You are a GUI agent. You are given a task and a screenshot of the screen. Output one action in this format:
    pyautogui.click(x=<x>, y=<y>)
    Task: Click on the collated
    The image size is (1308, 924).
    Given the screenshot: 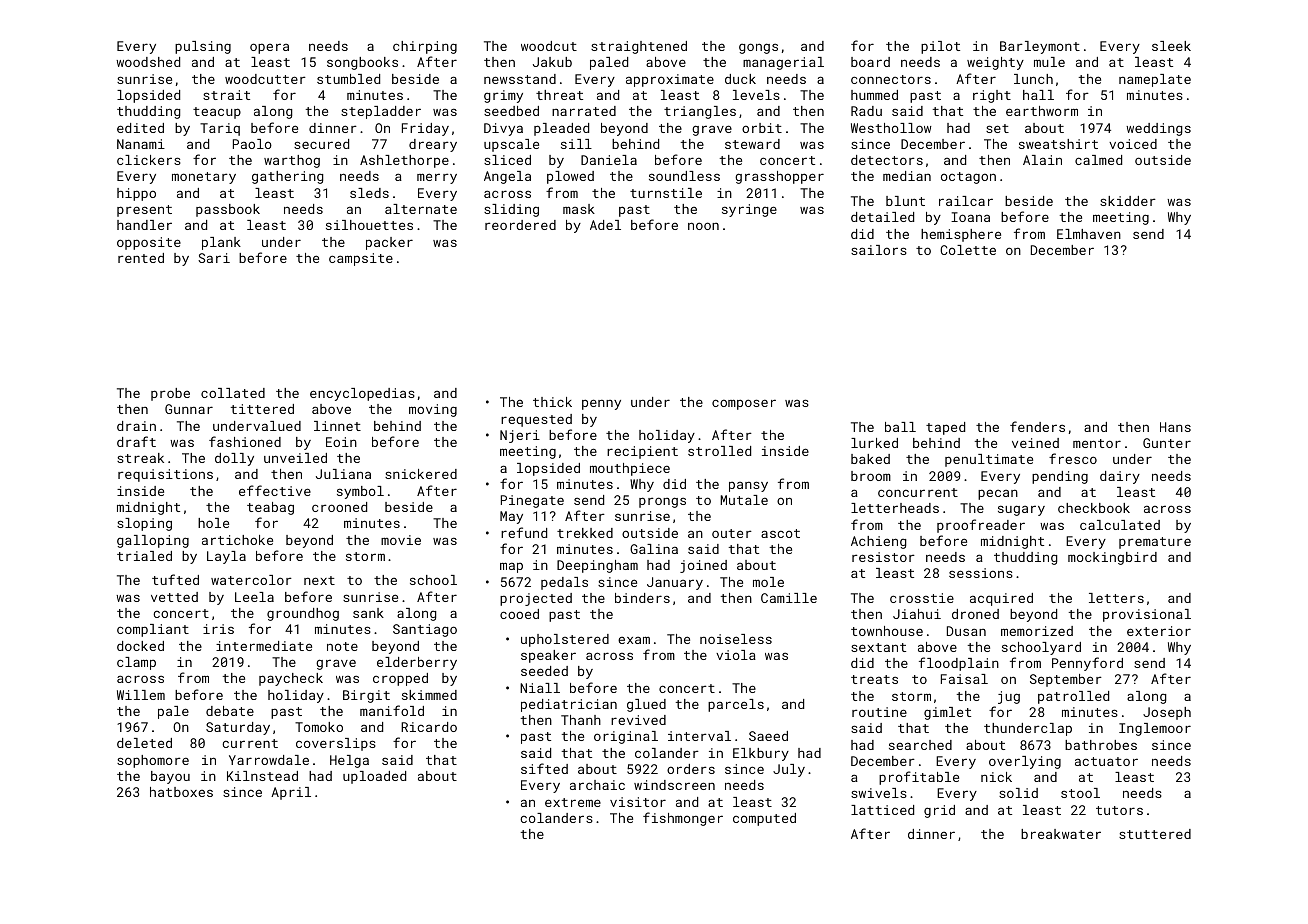 What is the action you would take?
    pyautogui.click(x=233, y=393)
